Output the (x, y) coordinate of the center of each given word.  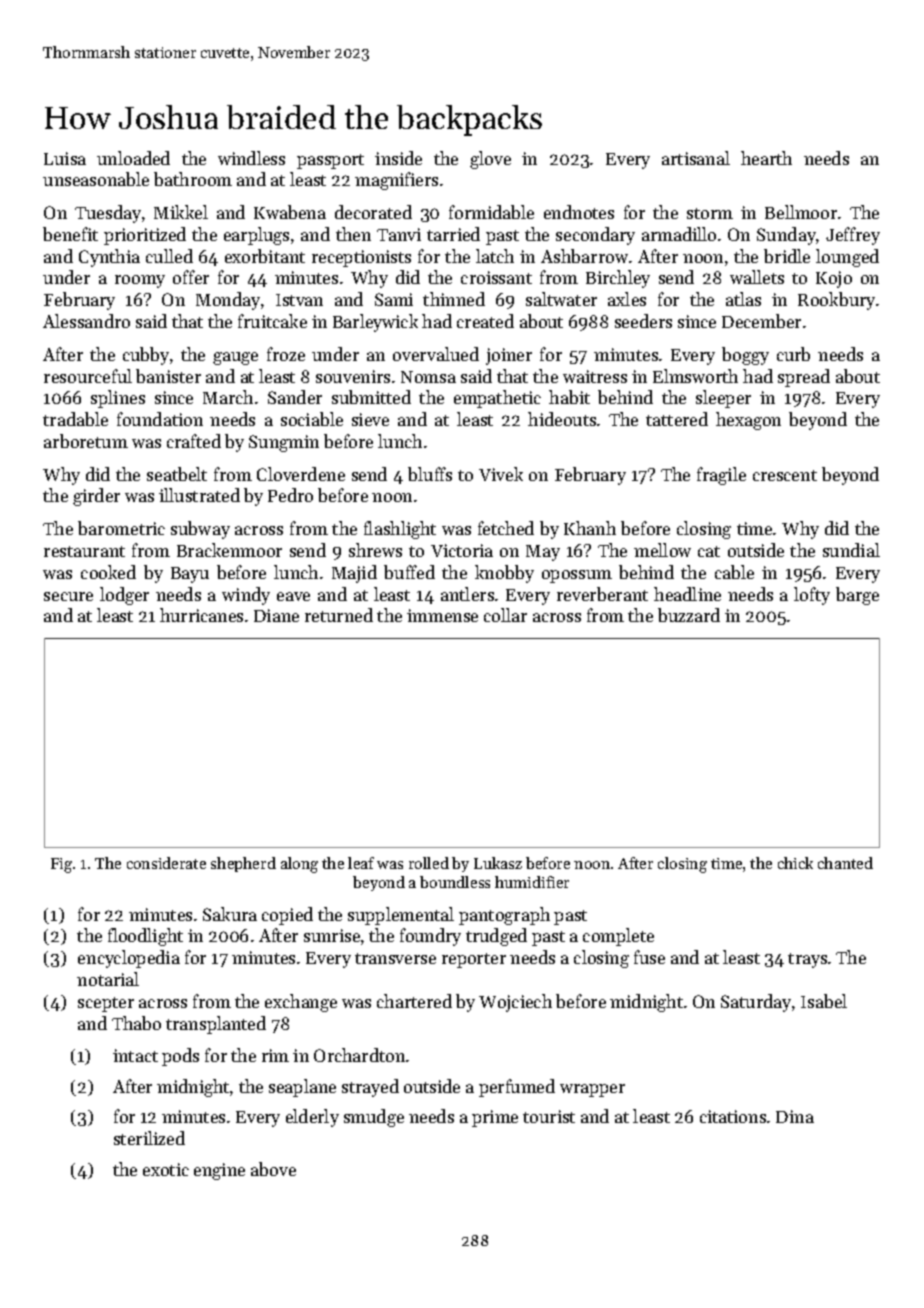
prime (495, 1118)
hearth (766, 158)
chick (795, 863)
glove (490, 160)
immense (442, 615)
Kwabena (290, 212)
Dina (795, 1116)
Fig (61, 865)
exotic (166, 1169)
